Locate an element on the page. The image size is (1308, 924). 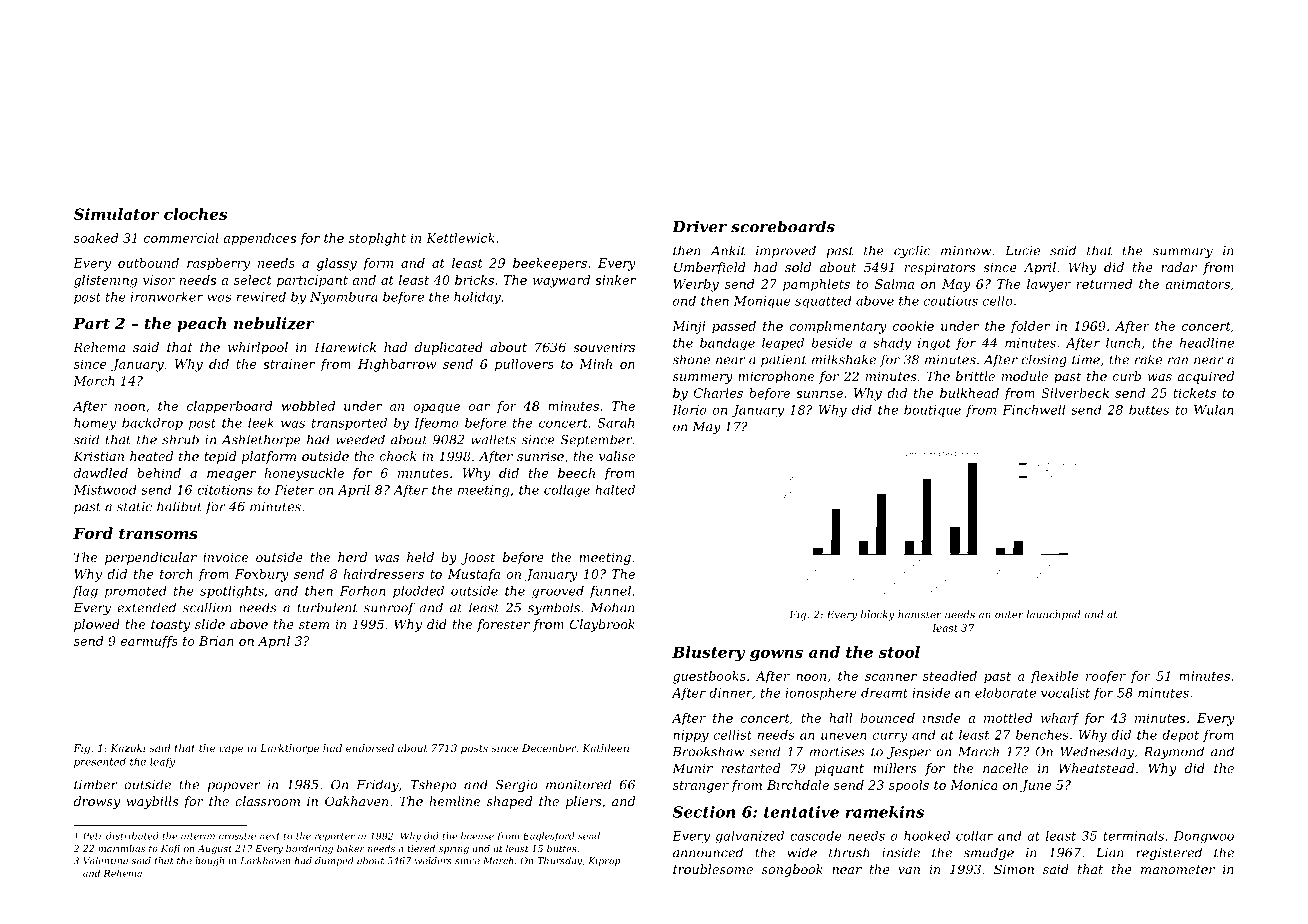
halted is located at coordinates (615, 490).
